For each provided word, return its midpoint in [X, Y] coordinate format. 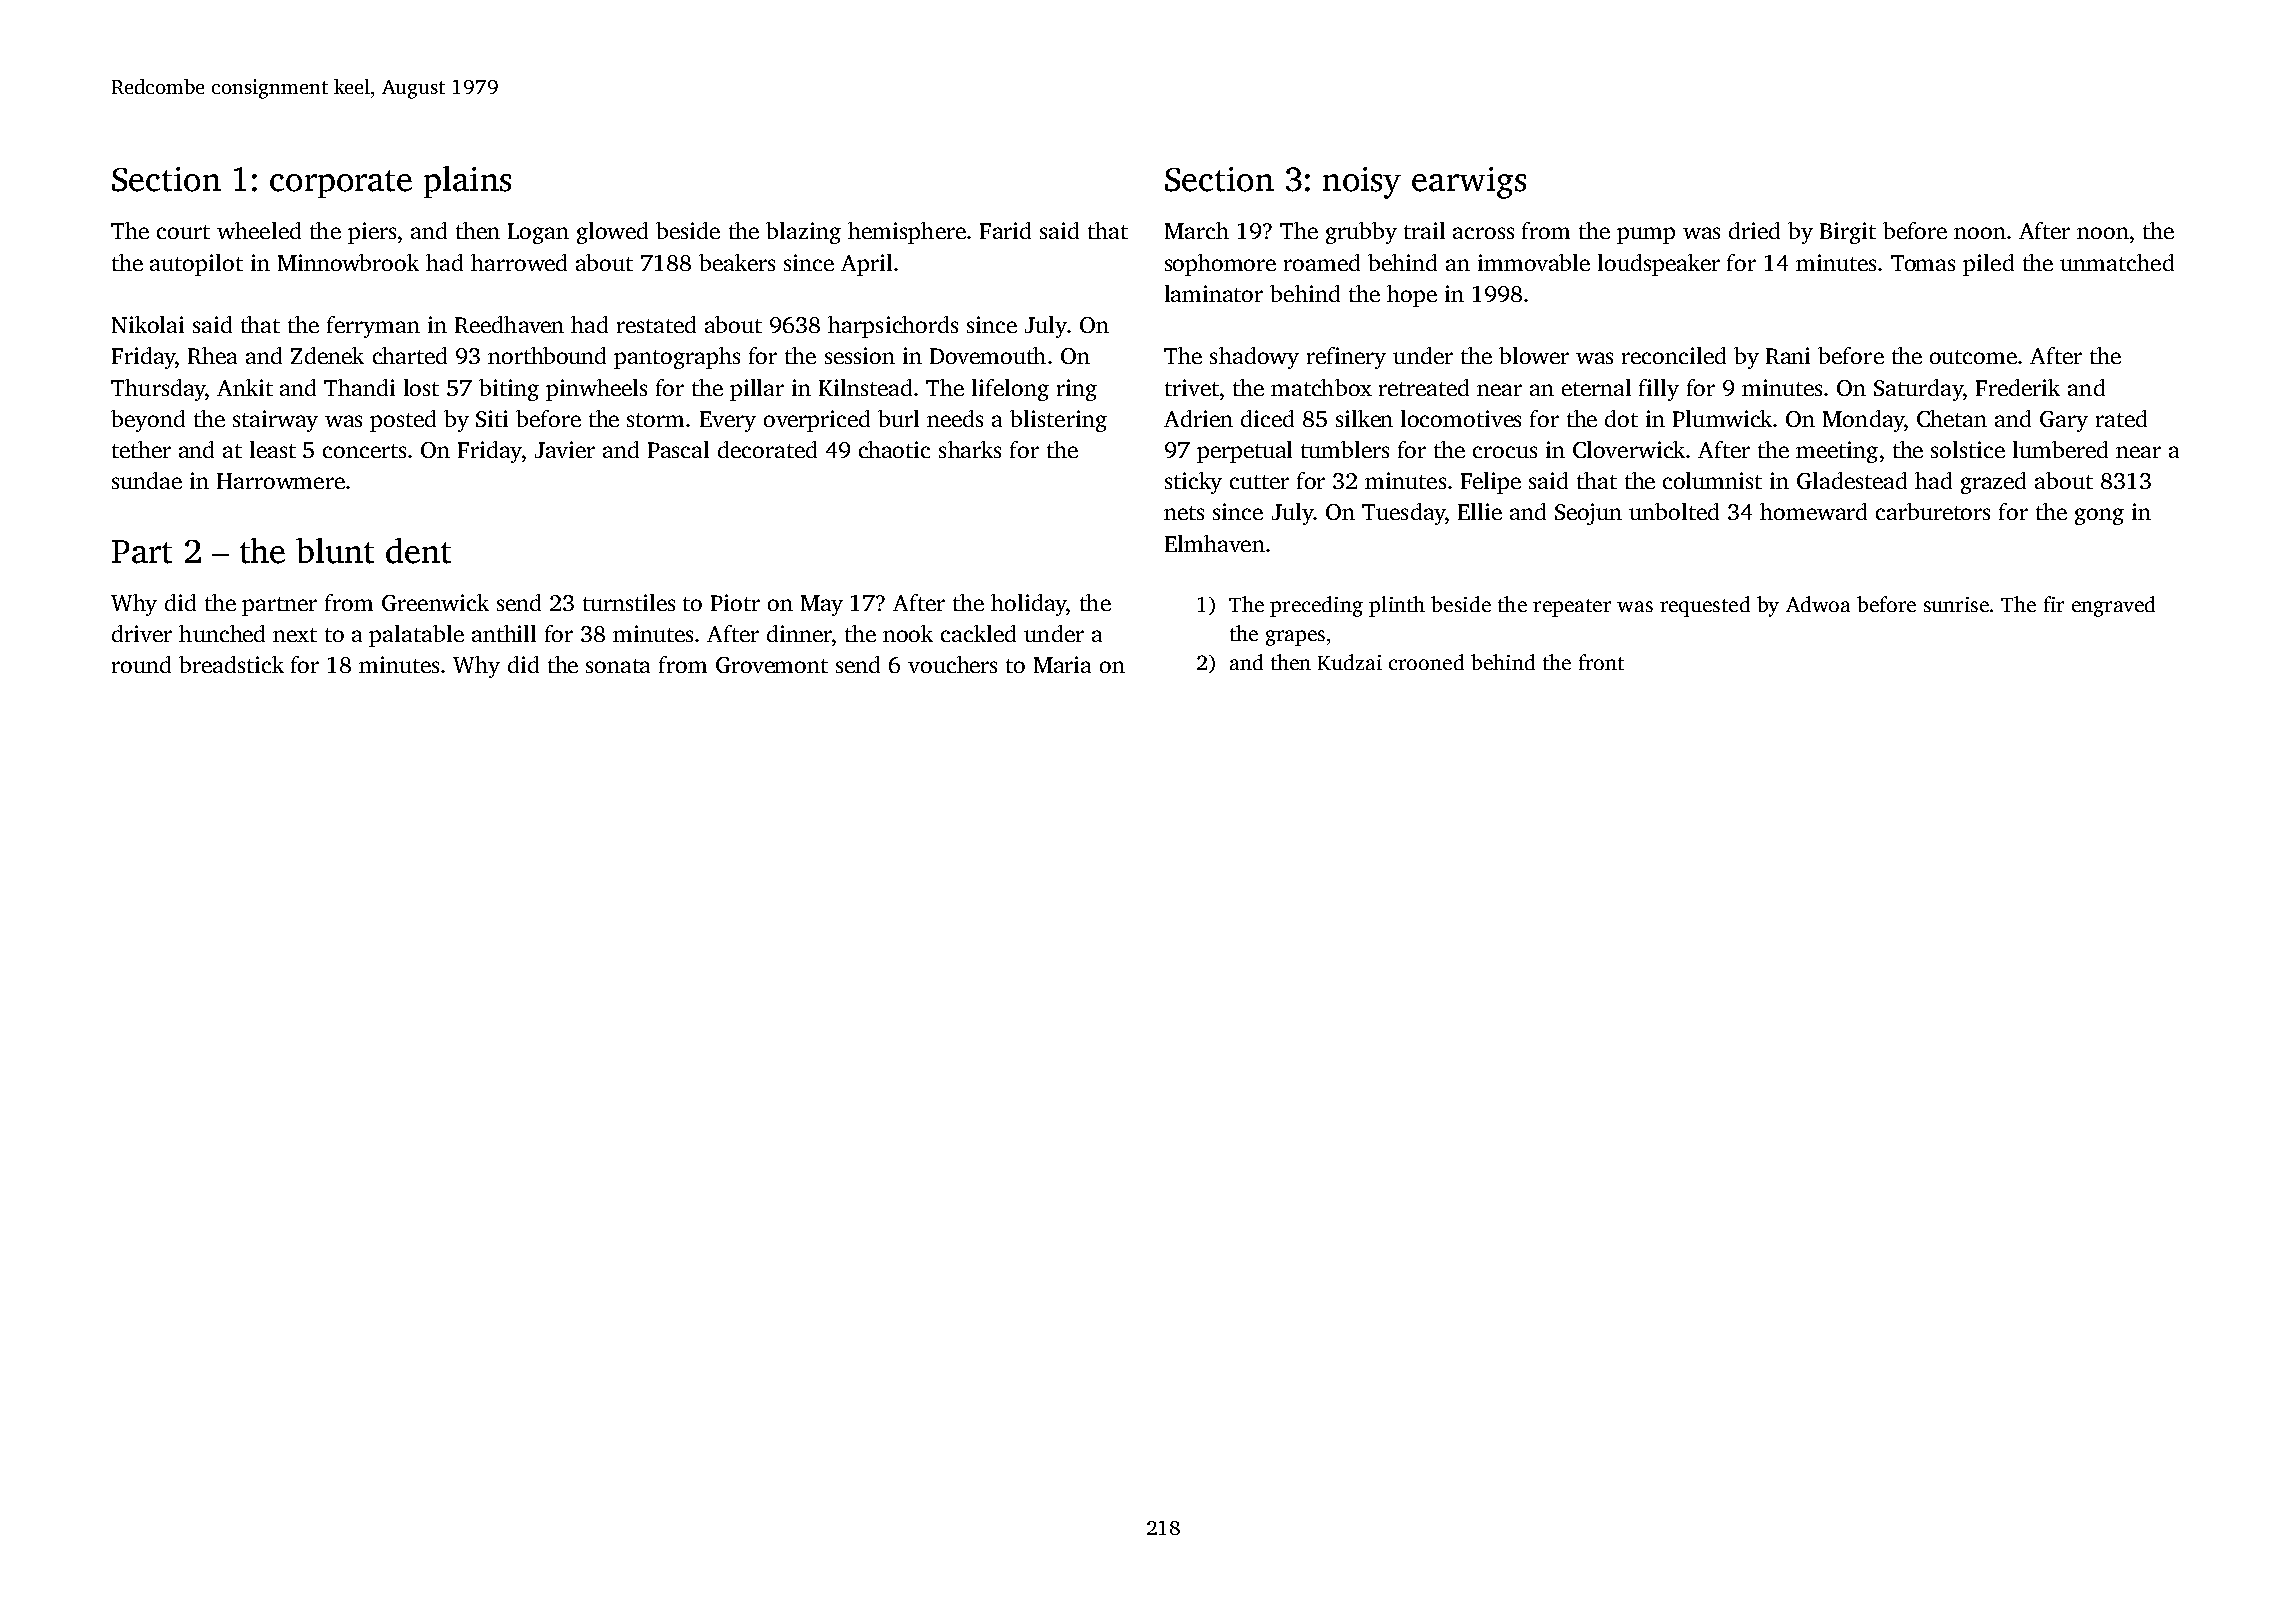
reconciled [1674, 355]
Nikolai [148, 324]
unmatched [2117, 262]
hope [1412, 296]
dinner [799, 633]
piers [372, 233]
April [866, 265]
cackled [978, 633]
